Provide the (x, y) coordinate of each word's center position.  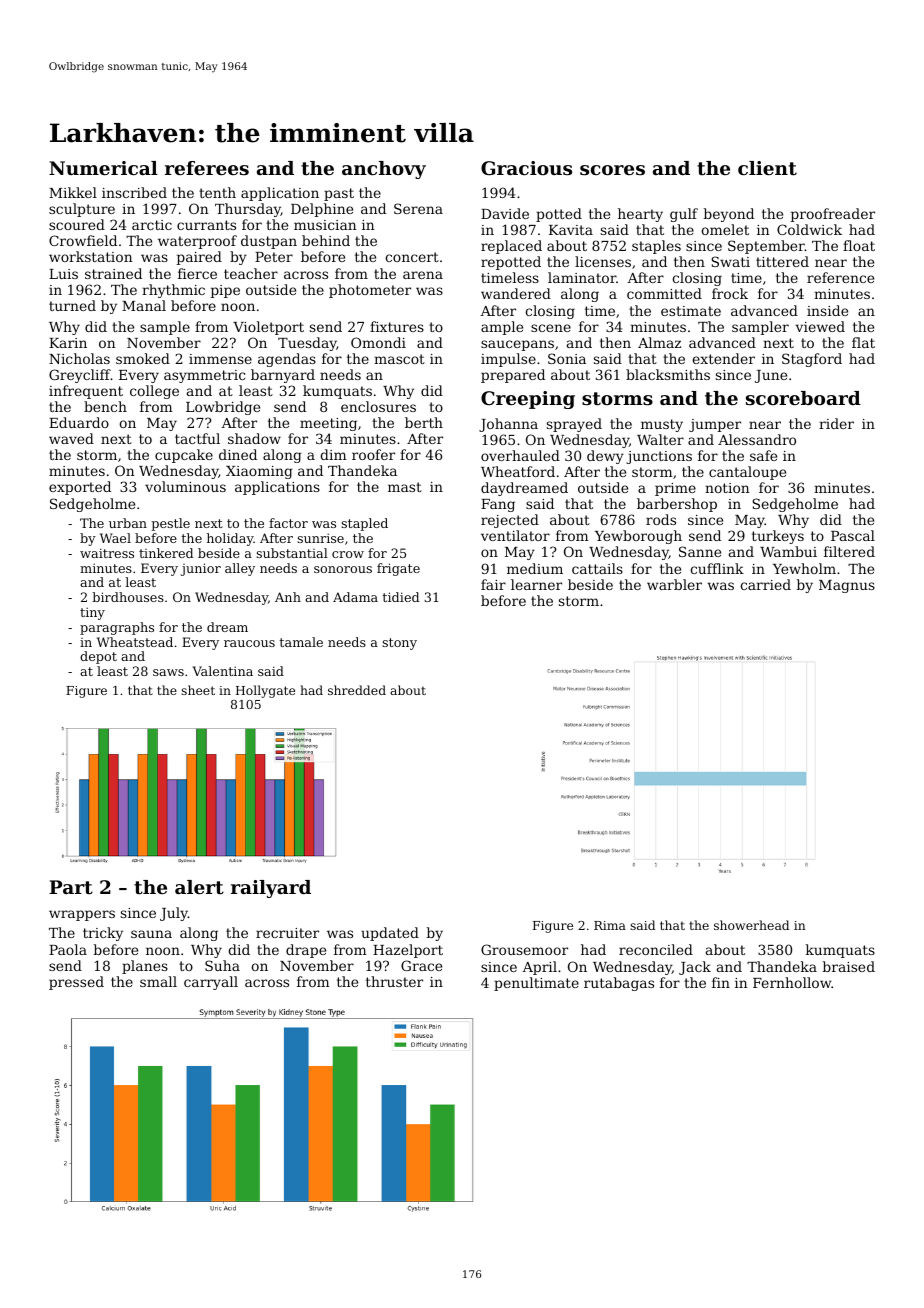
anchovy (384, 170)
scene (551, 328)
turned (72, 305)
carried (765, 584)
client (767, 168)
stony (399, 644)
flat (863, 342)
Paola (68, 949)
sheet (198, 690)
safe (763, 455)
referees (207, 168)
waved (71, 438)
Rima (610, 925)
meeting (328, 424)
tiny (92, 613)
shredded (357, 690)
